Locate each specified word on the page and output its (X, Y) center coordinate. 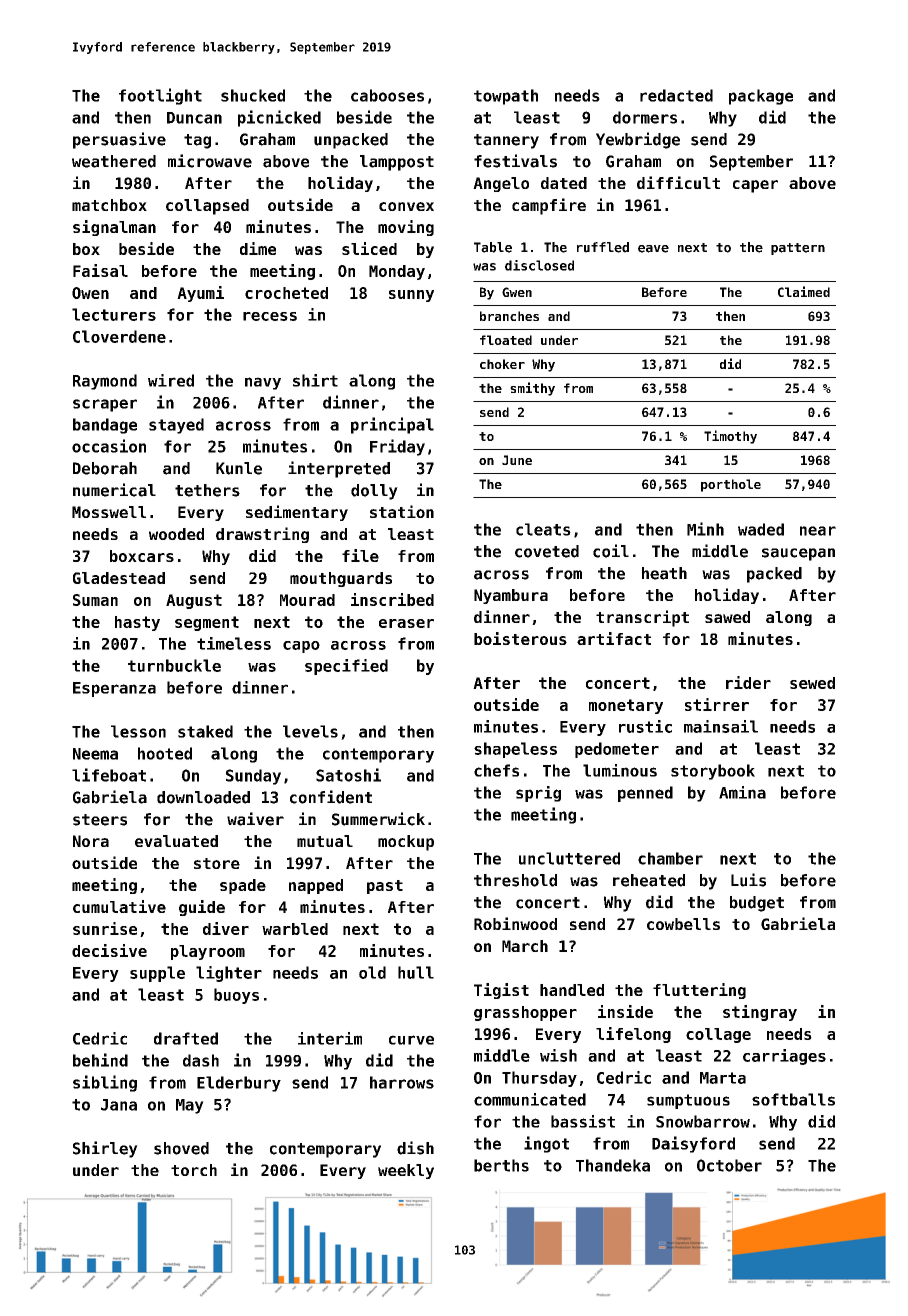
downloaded (203, 797)
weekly (406, 1171)
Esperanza (114, 689)
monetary (626, 706)
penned (645, 794)
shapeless (515, 750)
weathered (114, 161)
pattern (798, 249)
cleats (543, 529)
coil (611, 551)
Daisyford (693, 1144)
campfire (549, 206)
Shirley (105, 1149)
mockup (406, 843)
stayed (176, 426)
